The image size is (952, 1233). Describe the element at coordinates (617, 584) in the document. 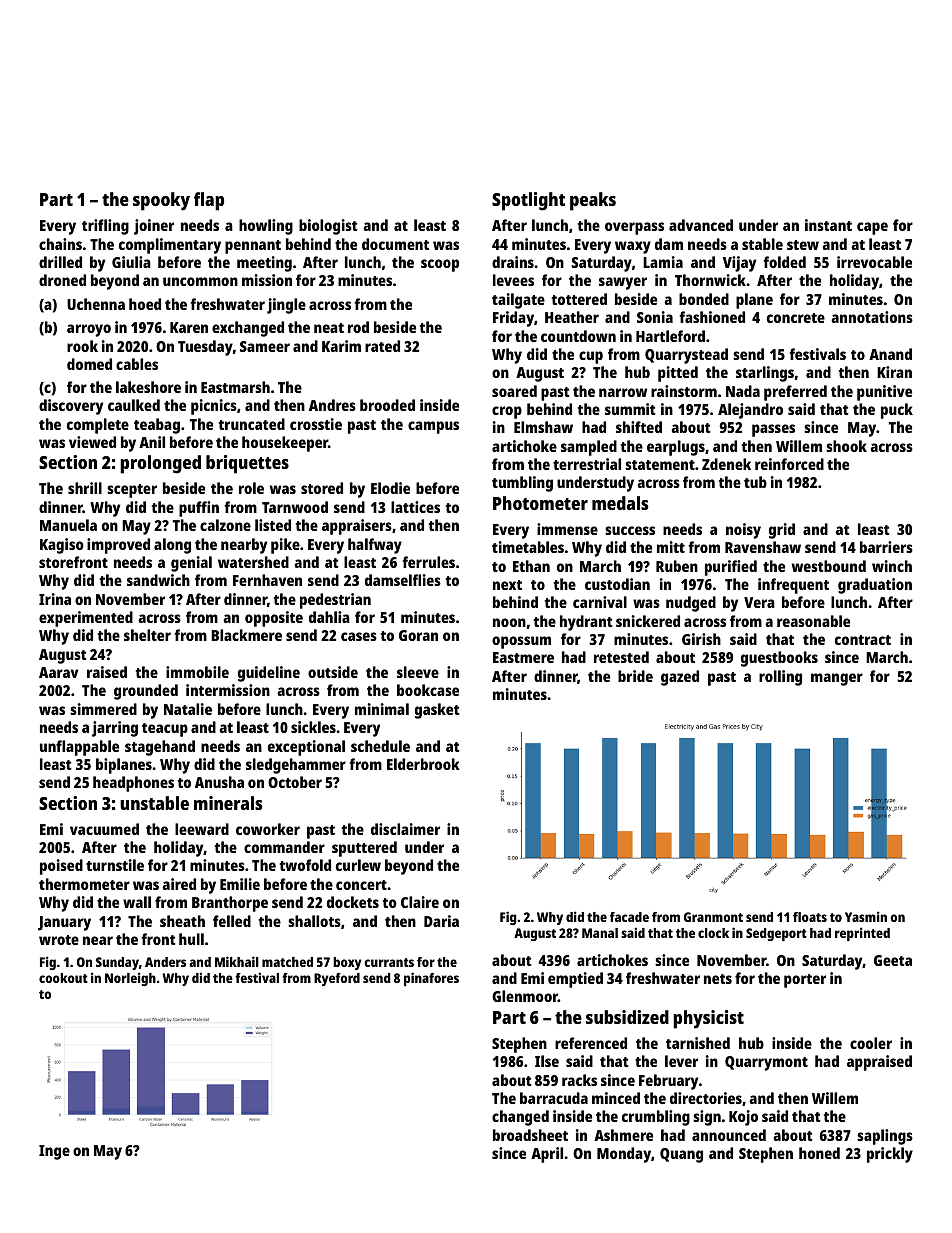

I see `custodian` at that location.
